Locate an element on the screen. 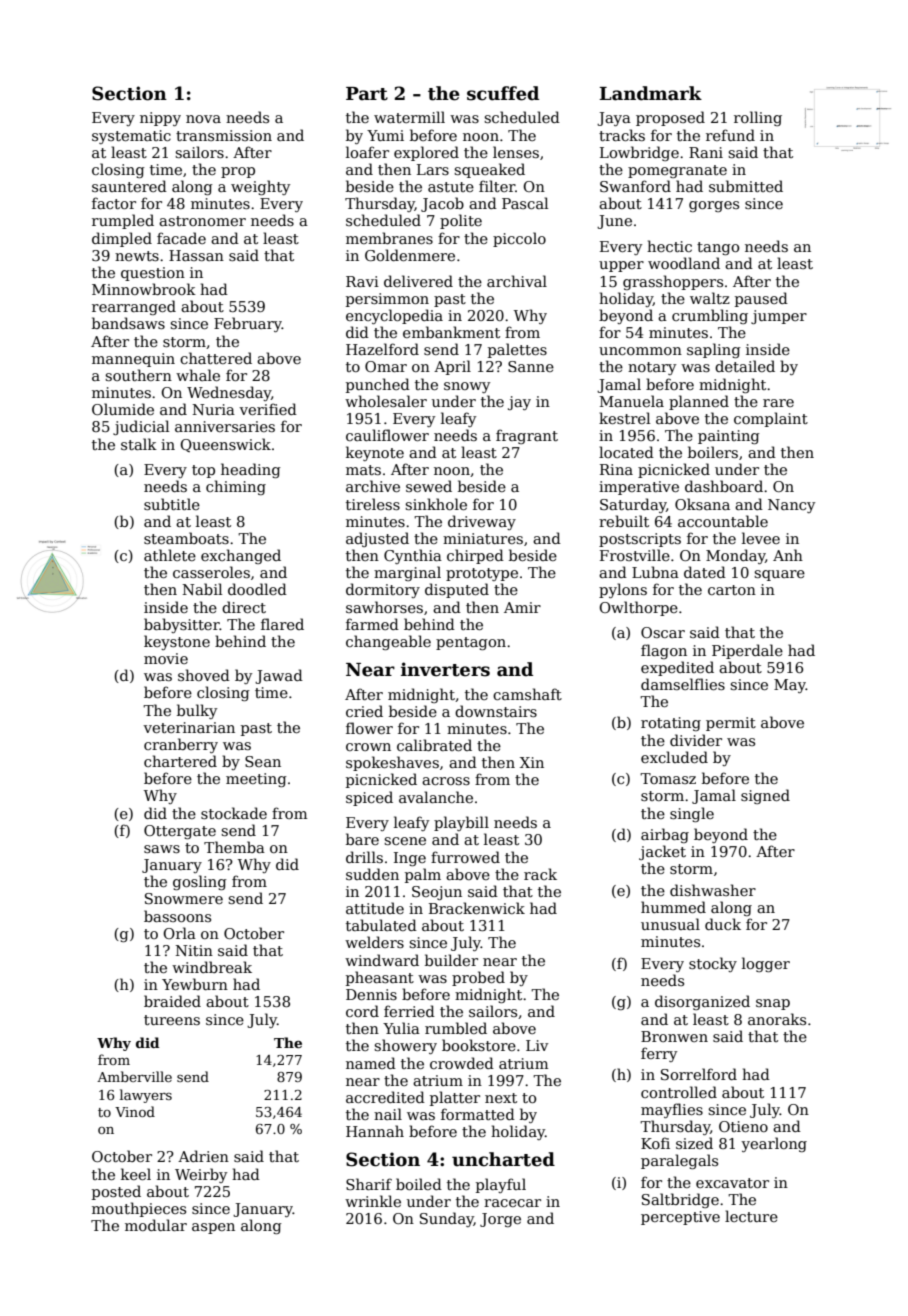 The image size is (908, 1316). lecture is located at coordinates (751, 1216).
